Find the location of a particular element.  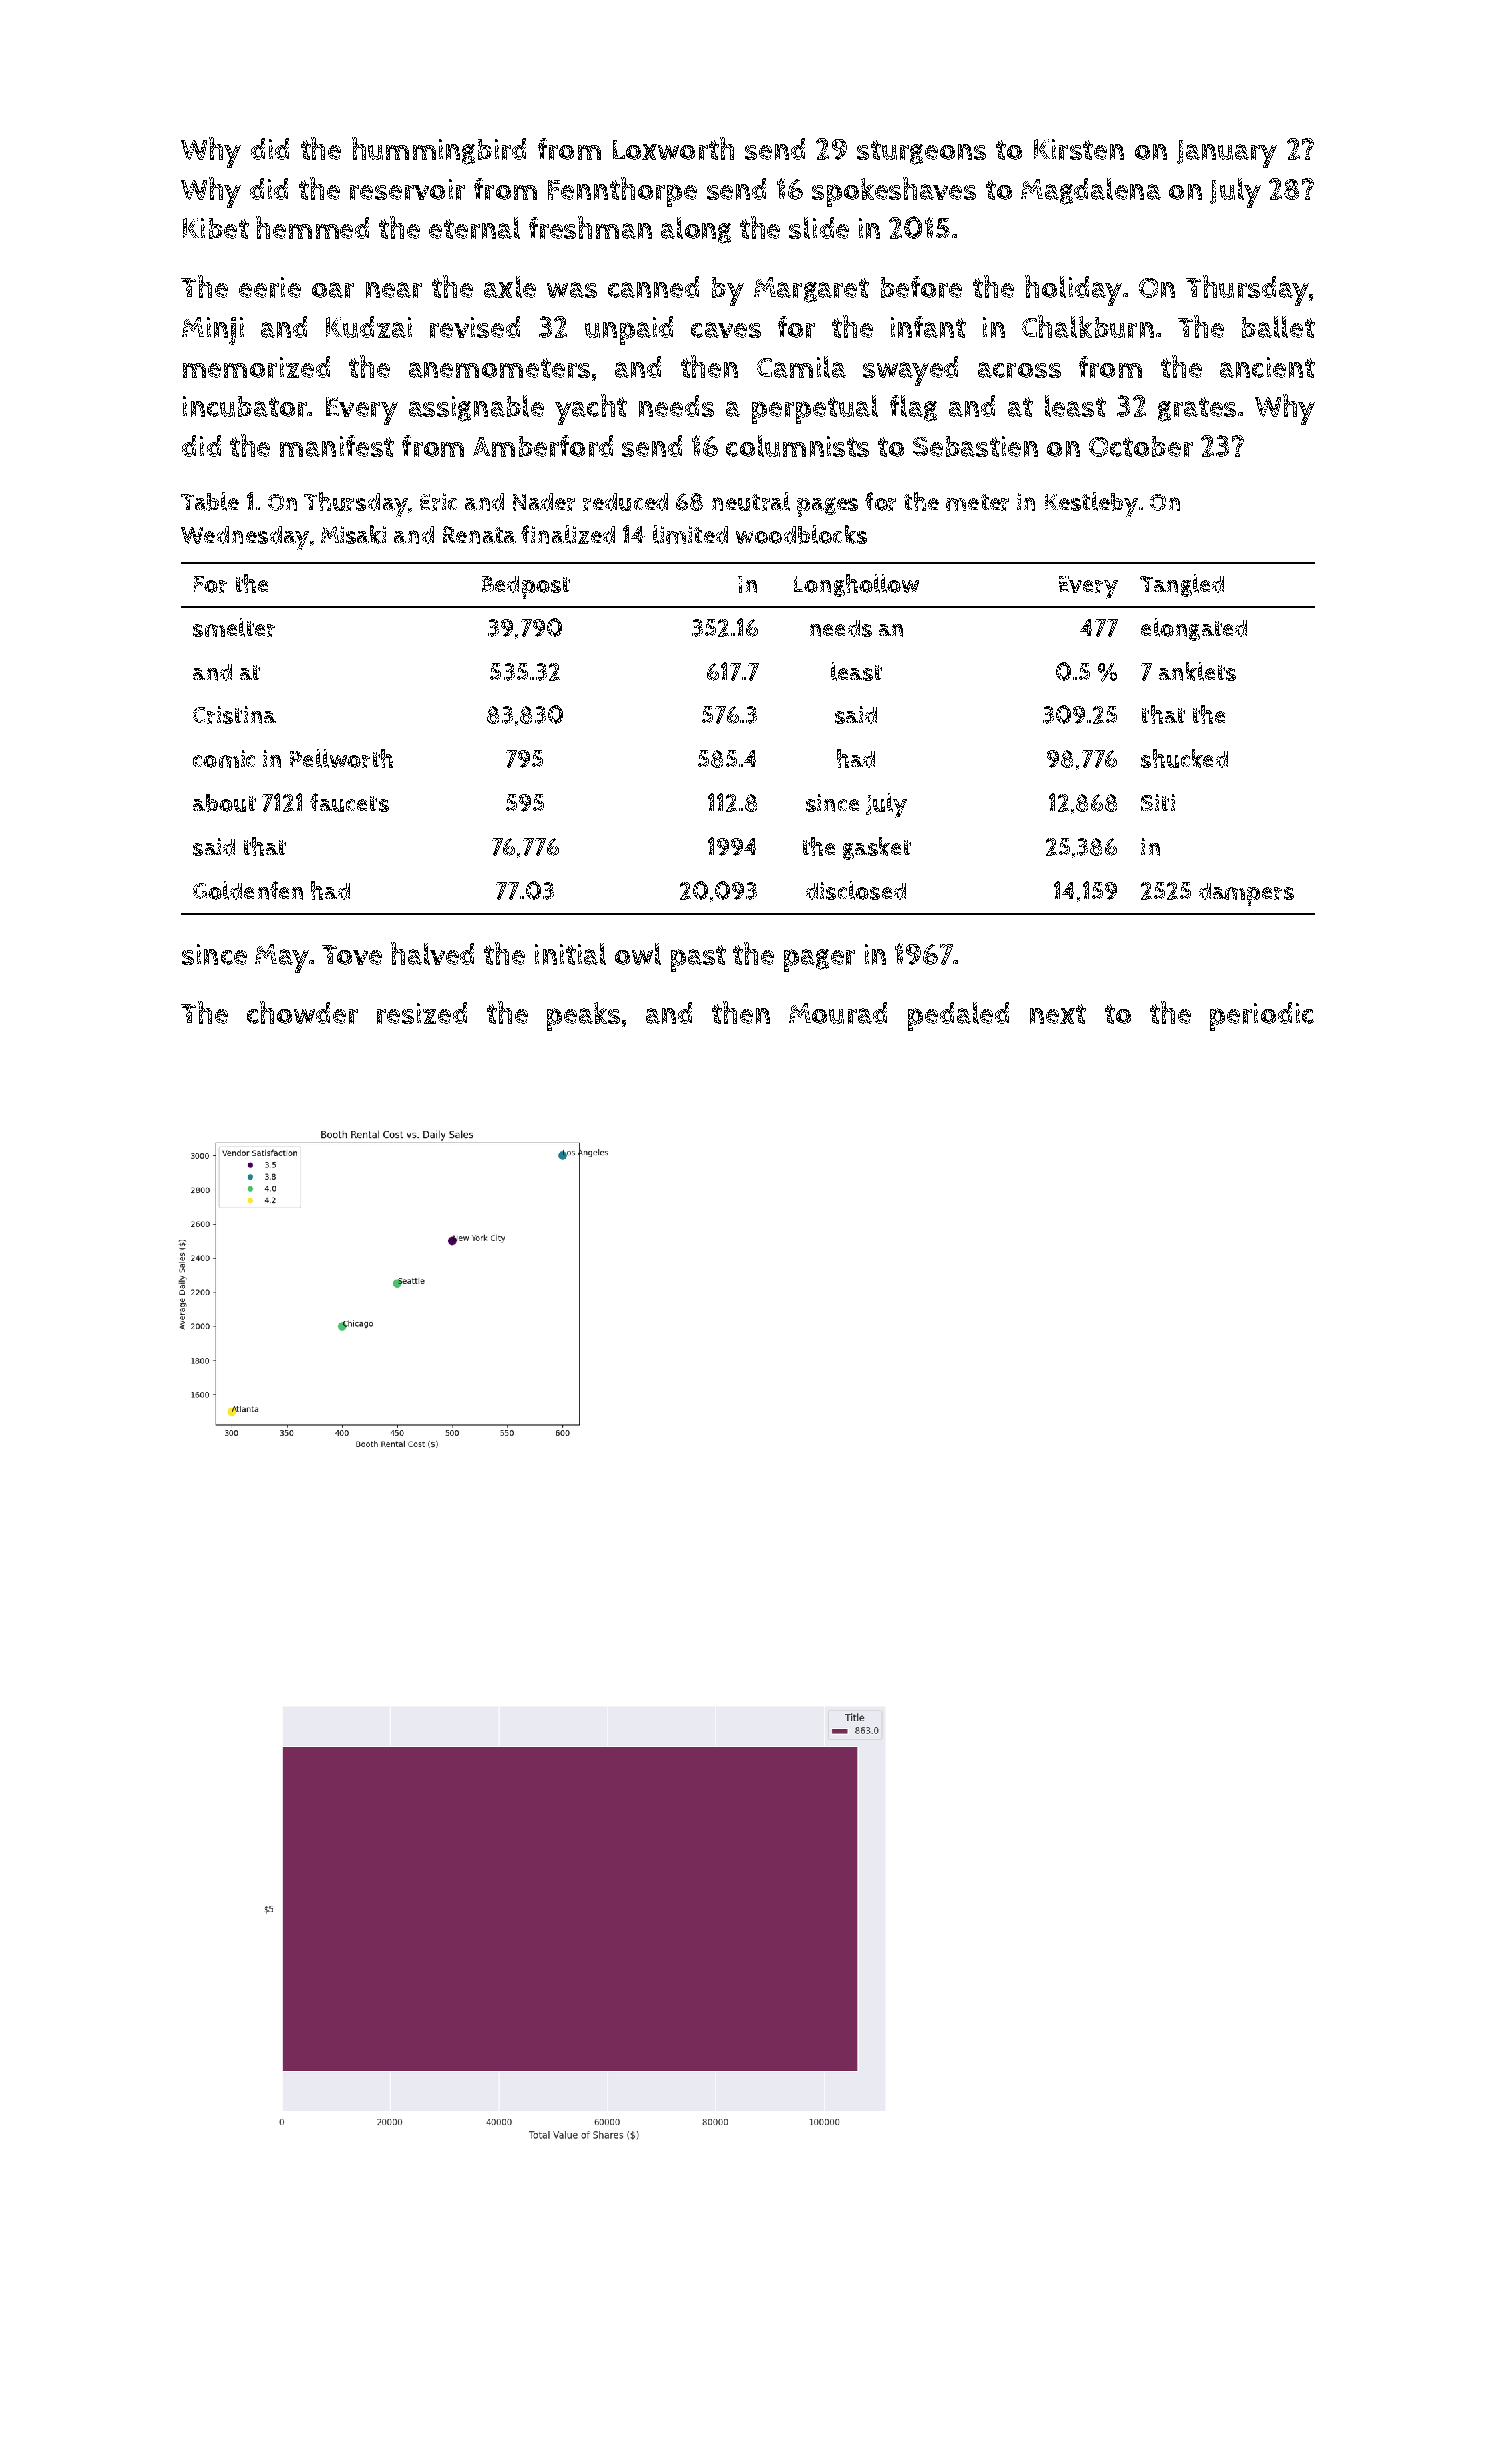

incubator is located at coordinates (245, 406).
